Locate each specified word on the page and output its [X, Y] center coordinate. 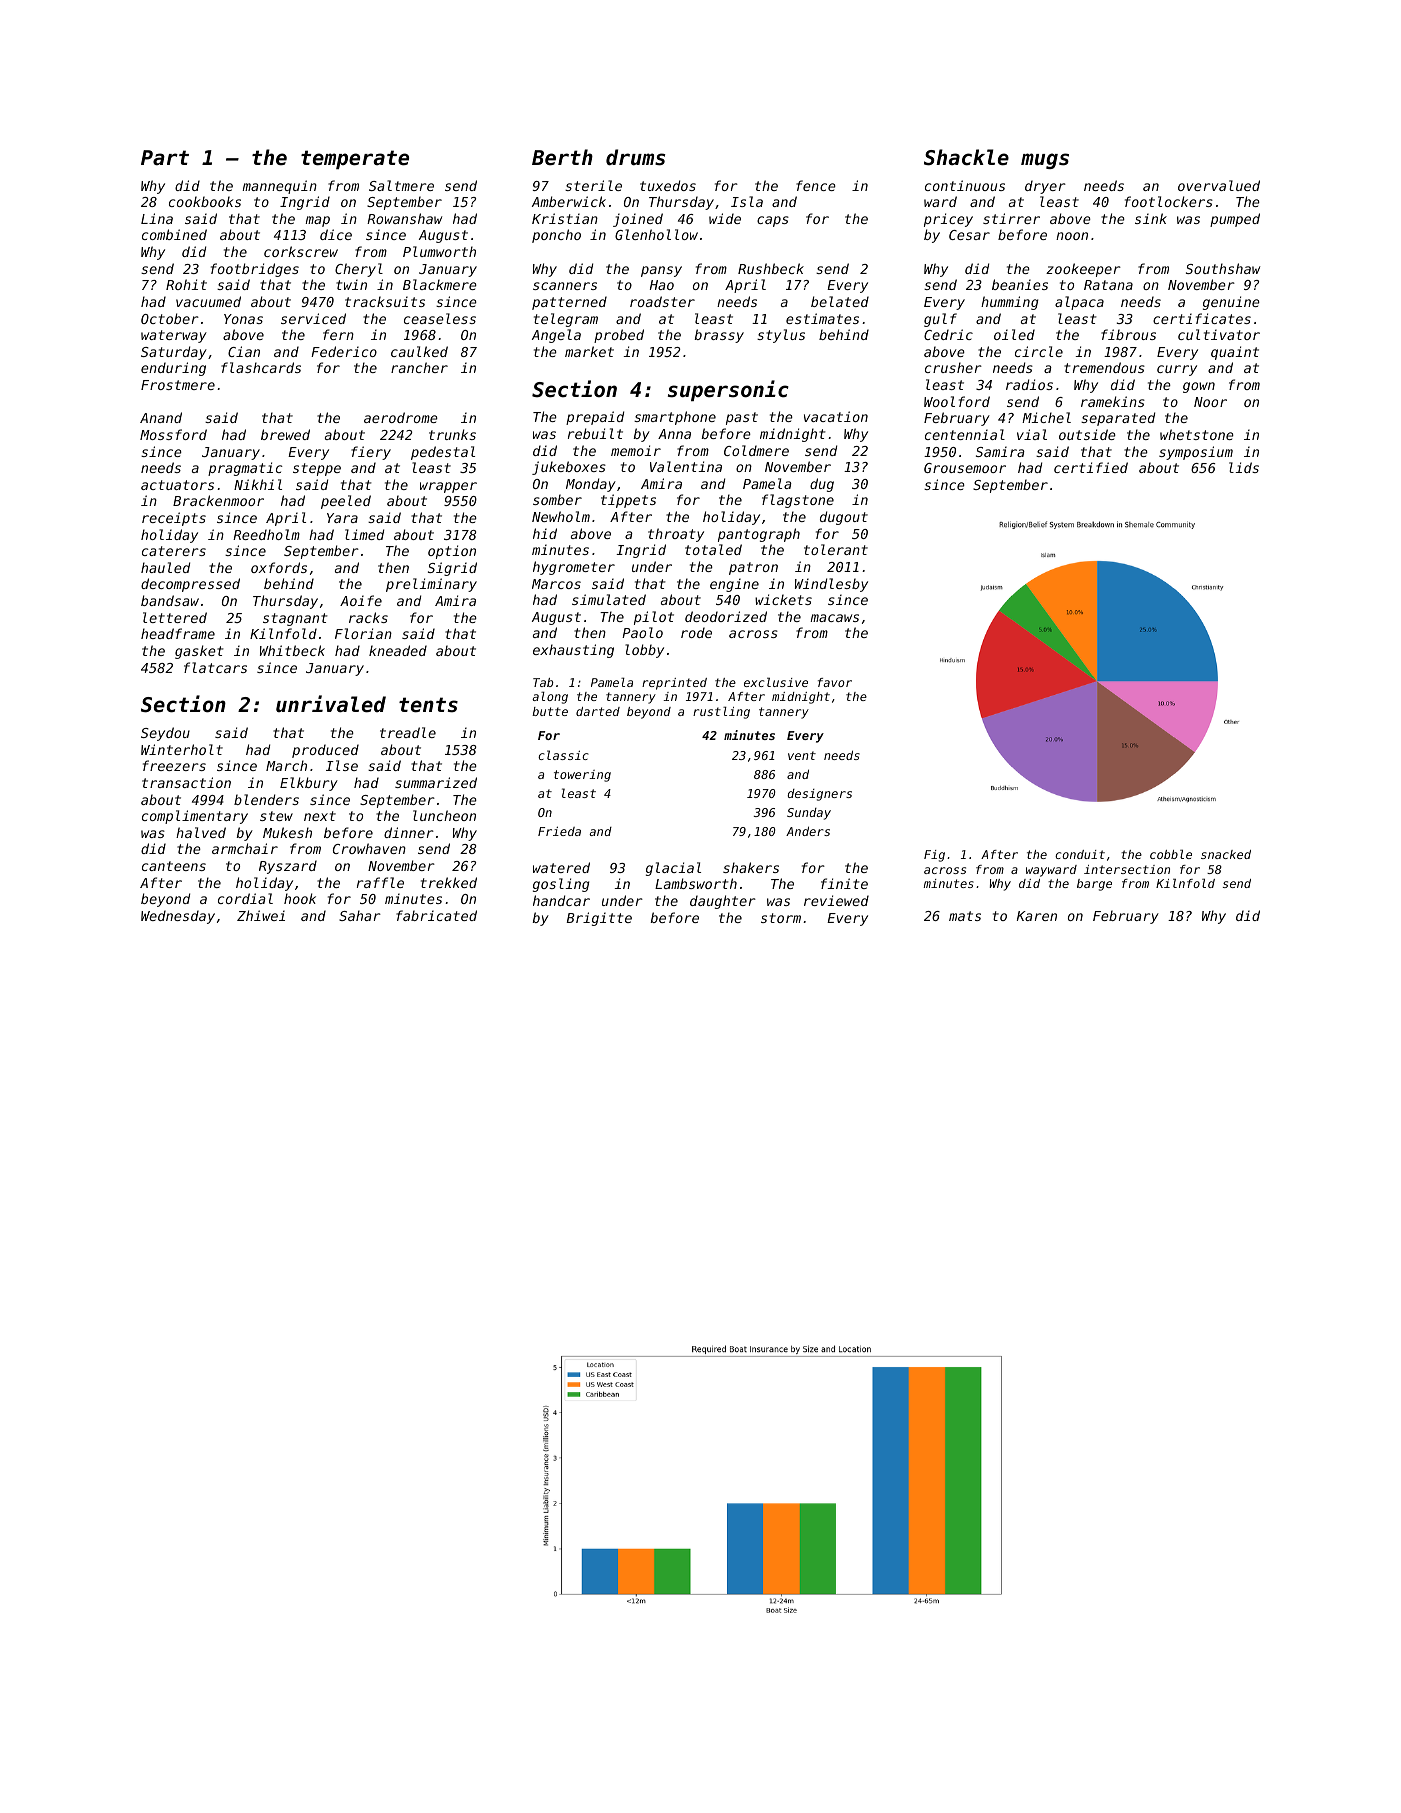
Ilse [342, 765]
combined [174, 234]
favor [835, 682]
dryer [1045, 187]
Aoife [361, 600]
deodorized [726, 616]
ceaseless [440, 318]
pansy [661, 271]
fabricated [436, 915]
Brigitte [599, 919]
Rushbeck [771, 268]
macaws [835, 618]
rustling [721, 712]
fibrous [1128, 334]
